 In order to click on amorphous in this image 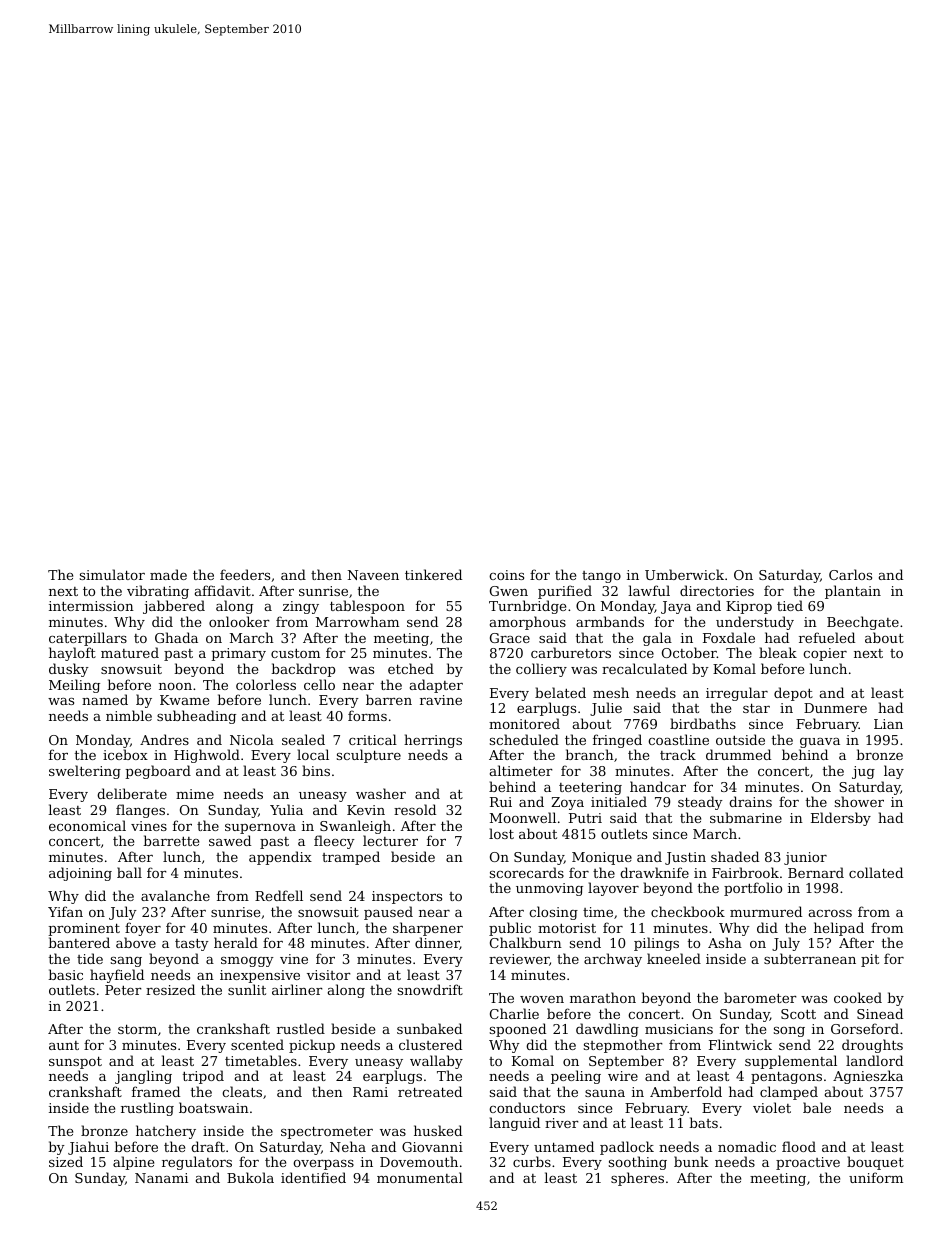, I will do `click(528, 623)`.
